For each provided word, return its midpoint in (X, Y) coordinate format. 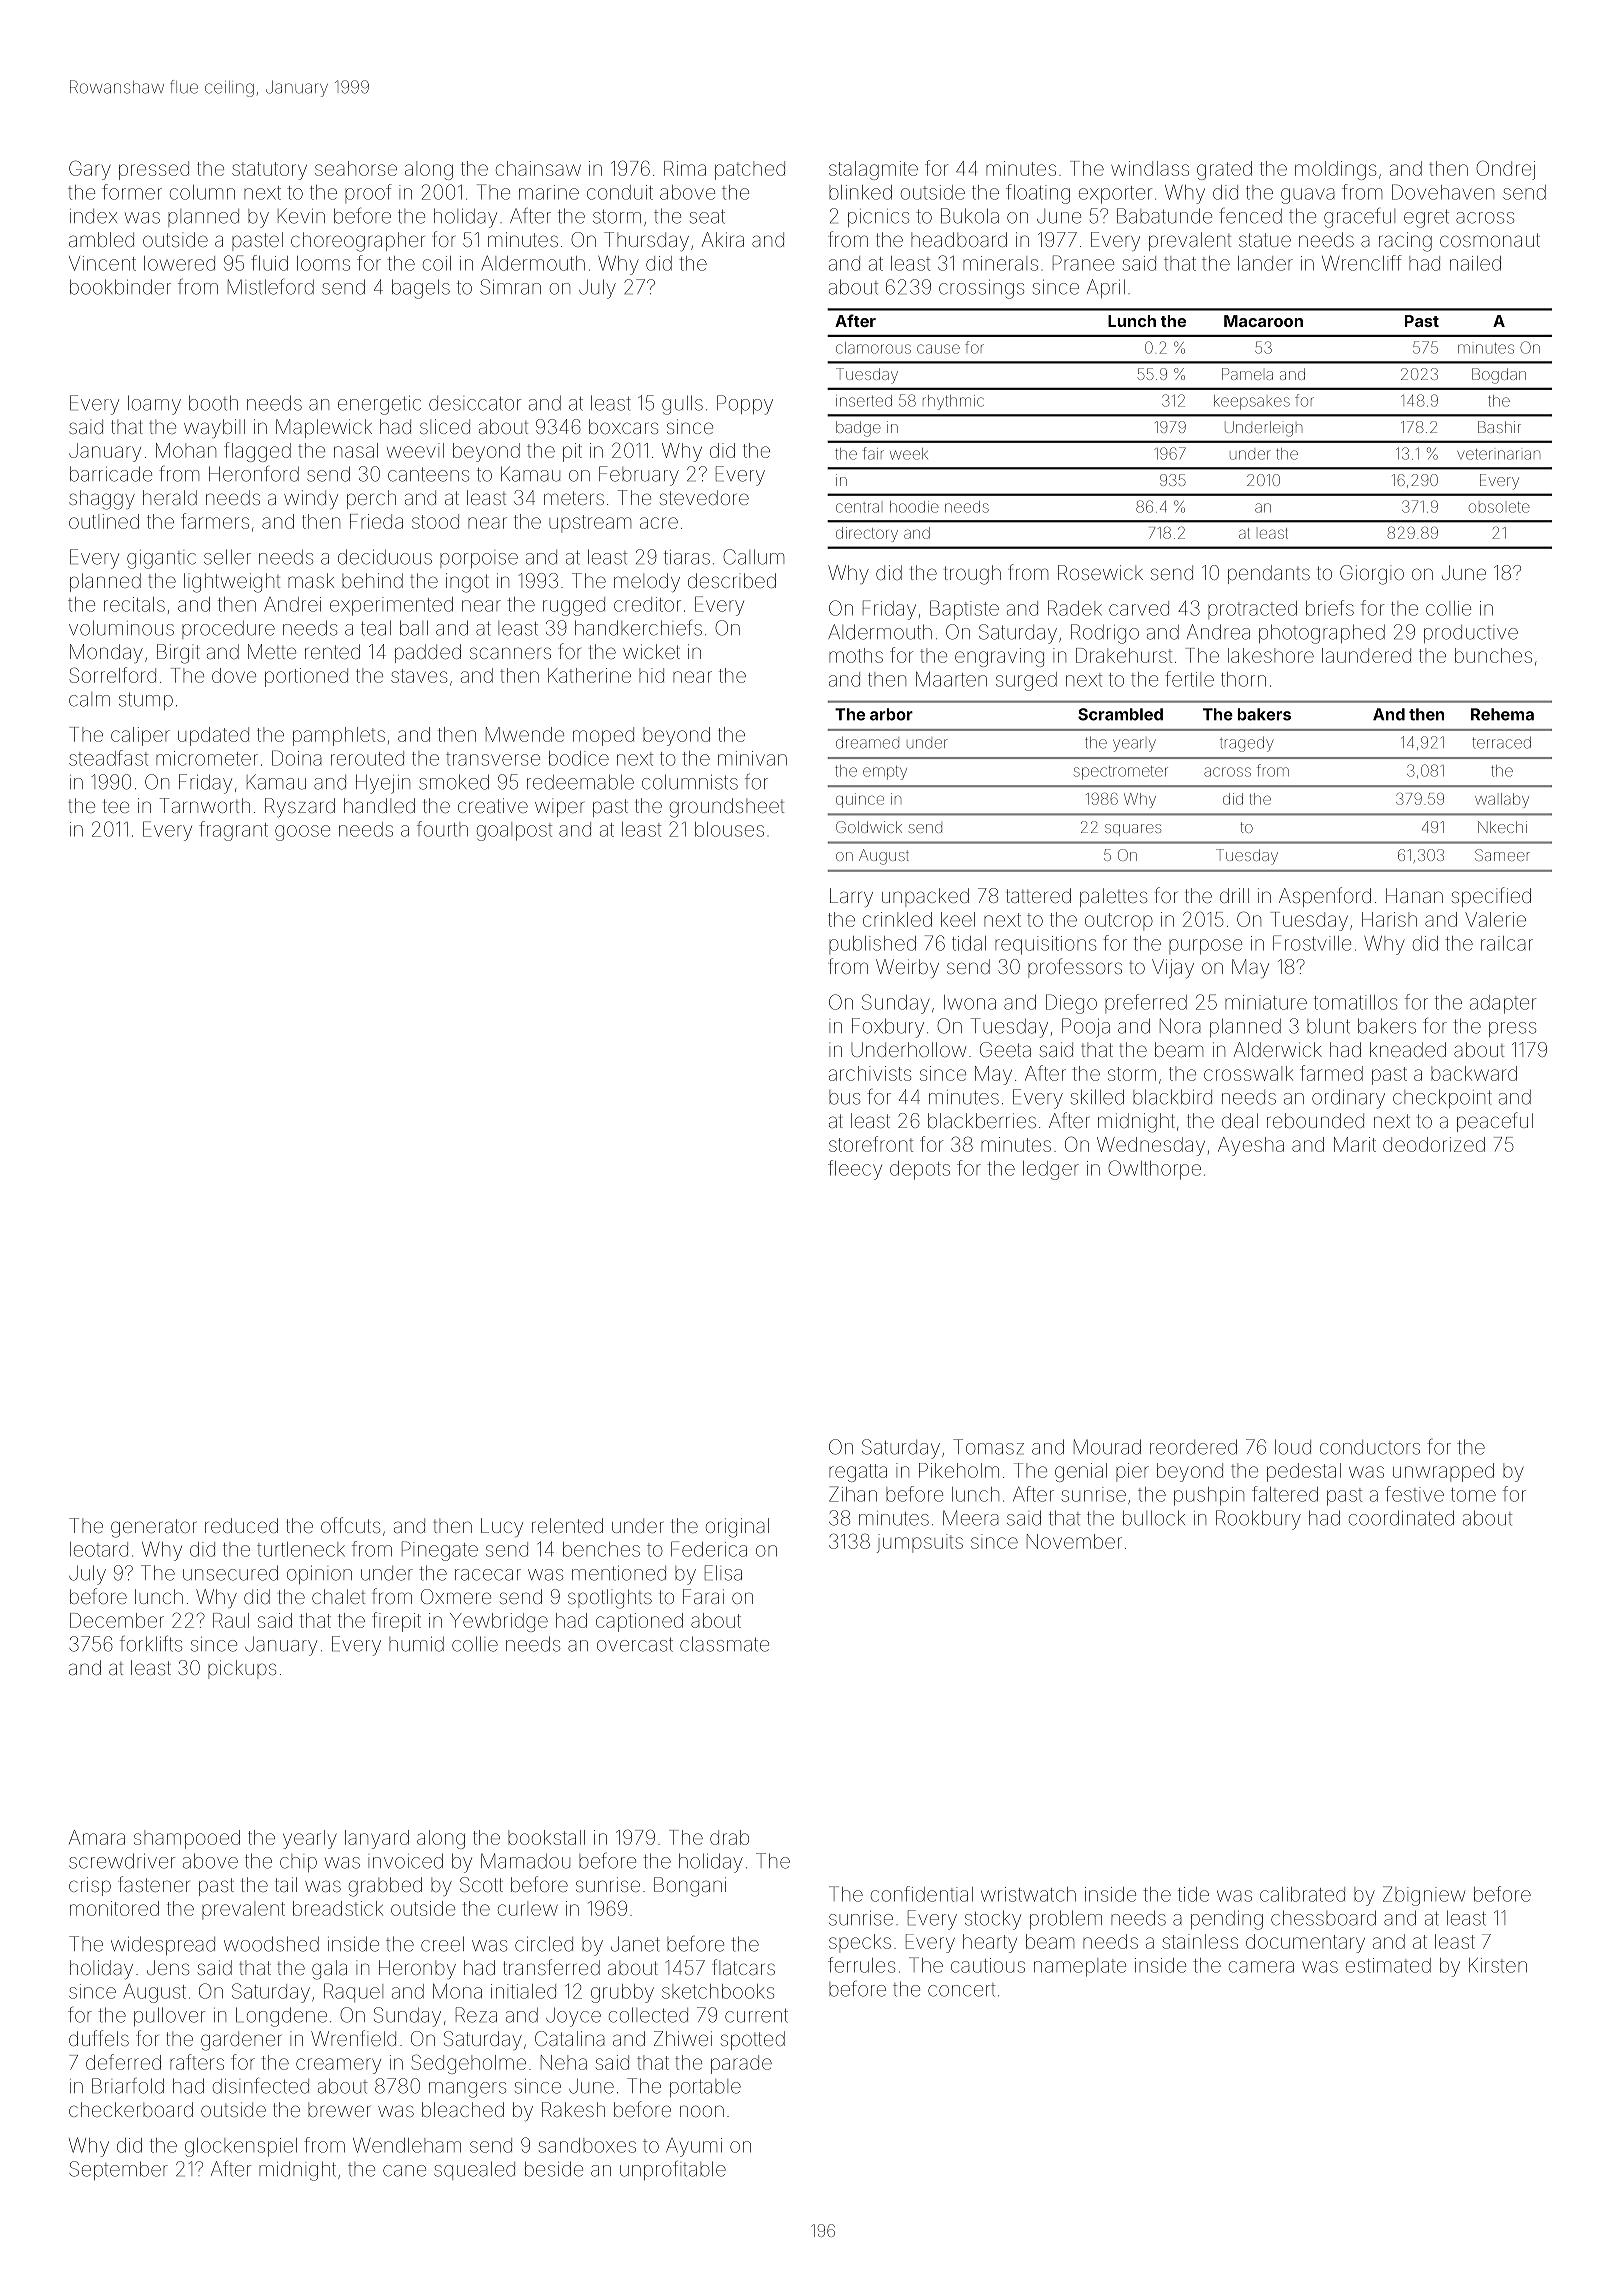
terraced (1502, 743)
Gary (90, 170)
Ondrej (1505, 170)
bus (844, 1097)
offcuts (350, 1525)
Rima (685, 168)
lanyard (377, 1839)
